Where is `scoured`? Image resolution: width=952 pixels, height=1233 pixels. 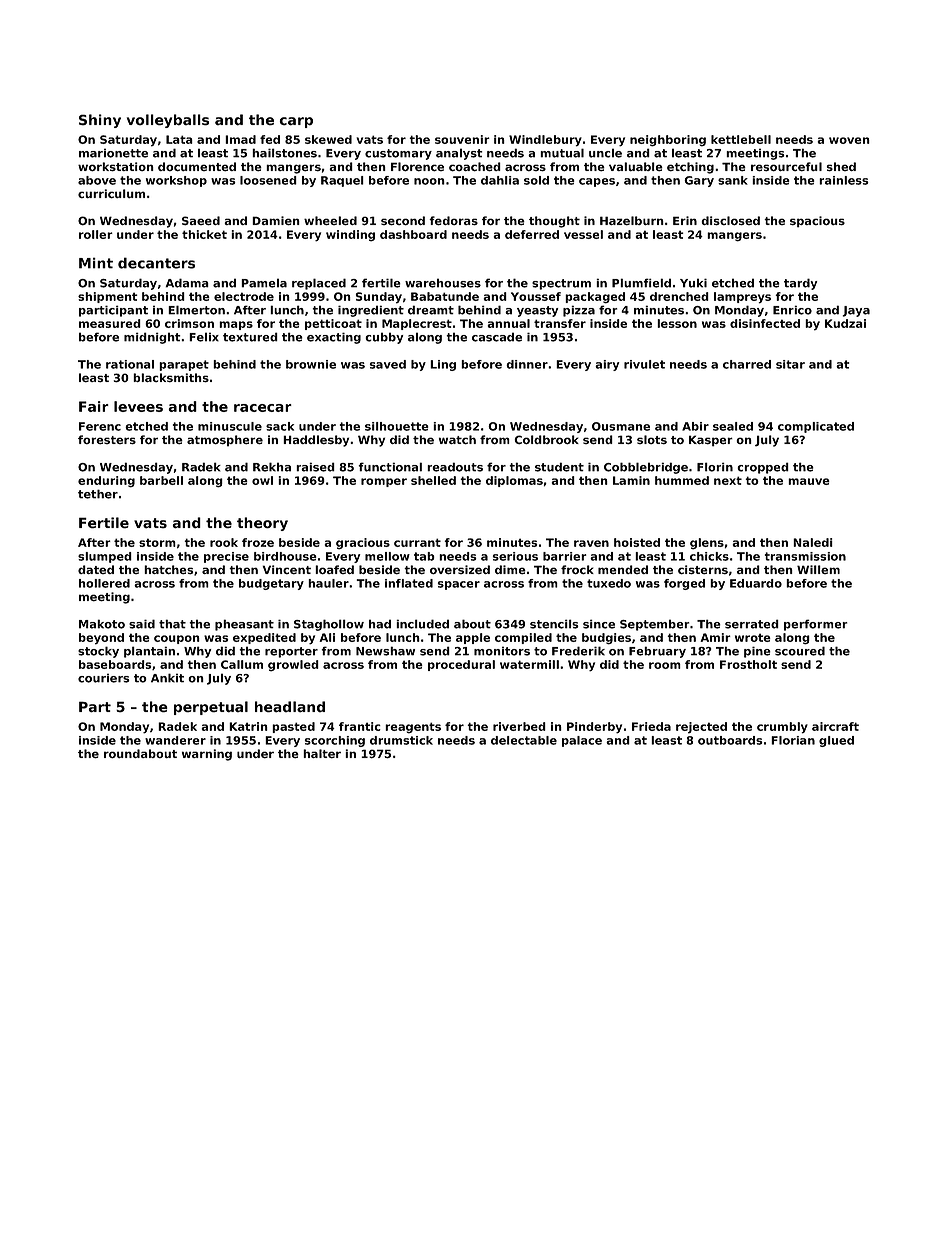
scoured is located at coordinates (800, 651).
